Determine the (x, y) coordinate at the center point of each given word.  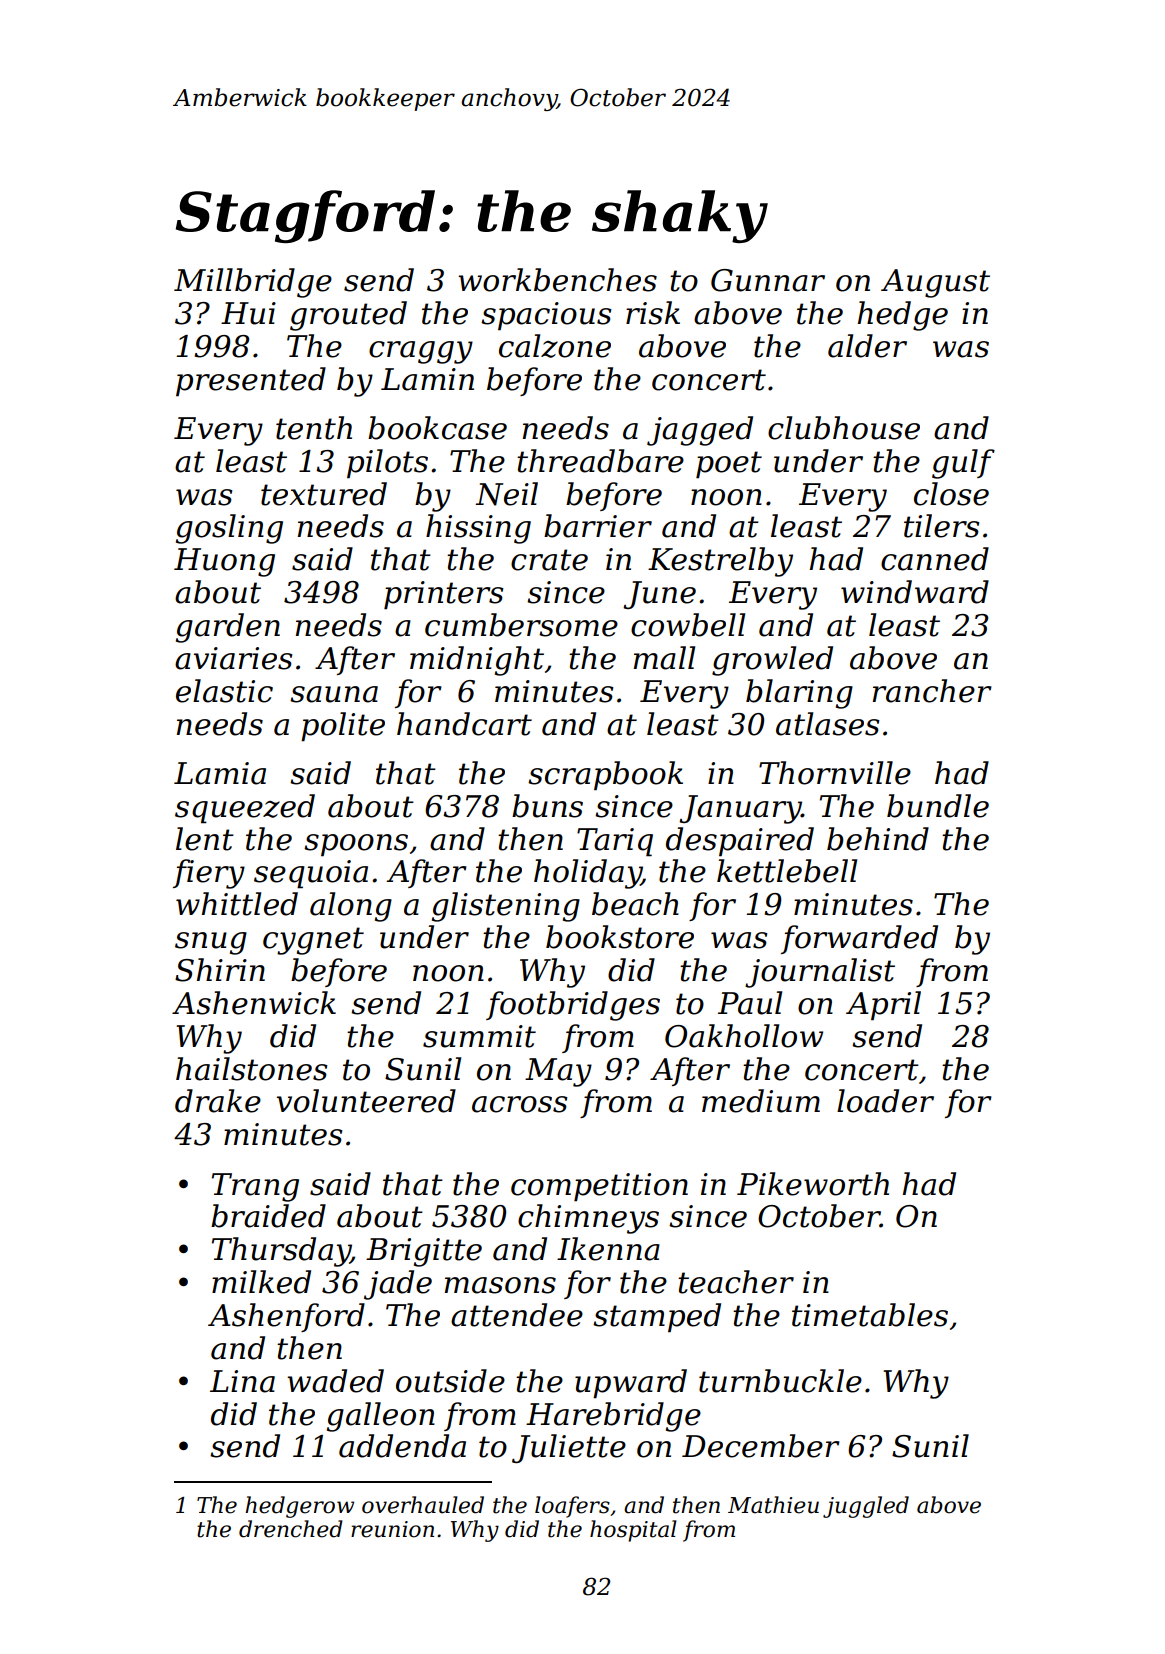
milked (261, 1282)
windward (915, 592)
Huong (224, 562)
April (883, 1006)
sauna (334, 694)
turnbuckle (780, 1381)
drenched (291, 1529)
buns (547, 806)
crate (549, 560)
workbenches (557, 280)
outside (450, 1381)
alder (867, 346)
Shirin (220, 970)
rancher (932, 691)
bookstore (620, 937)
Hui (248, 313)
